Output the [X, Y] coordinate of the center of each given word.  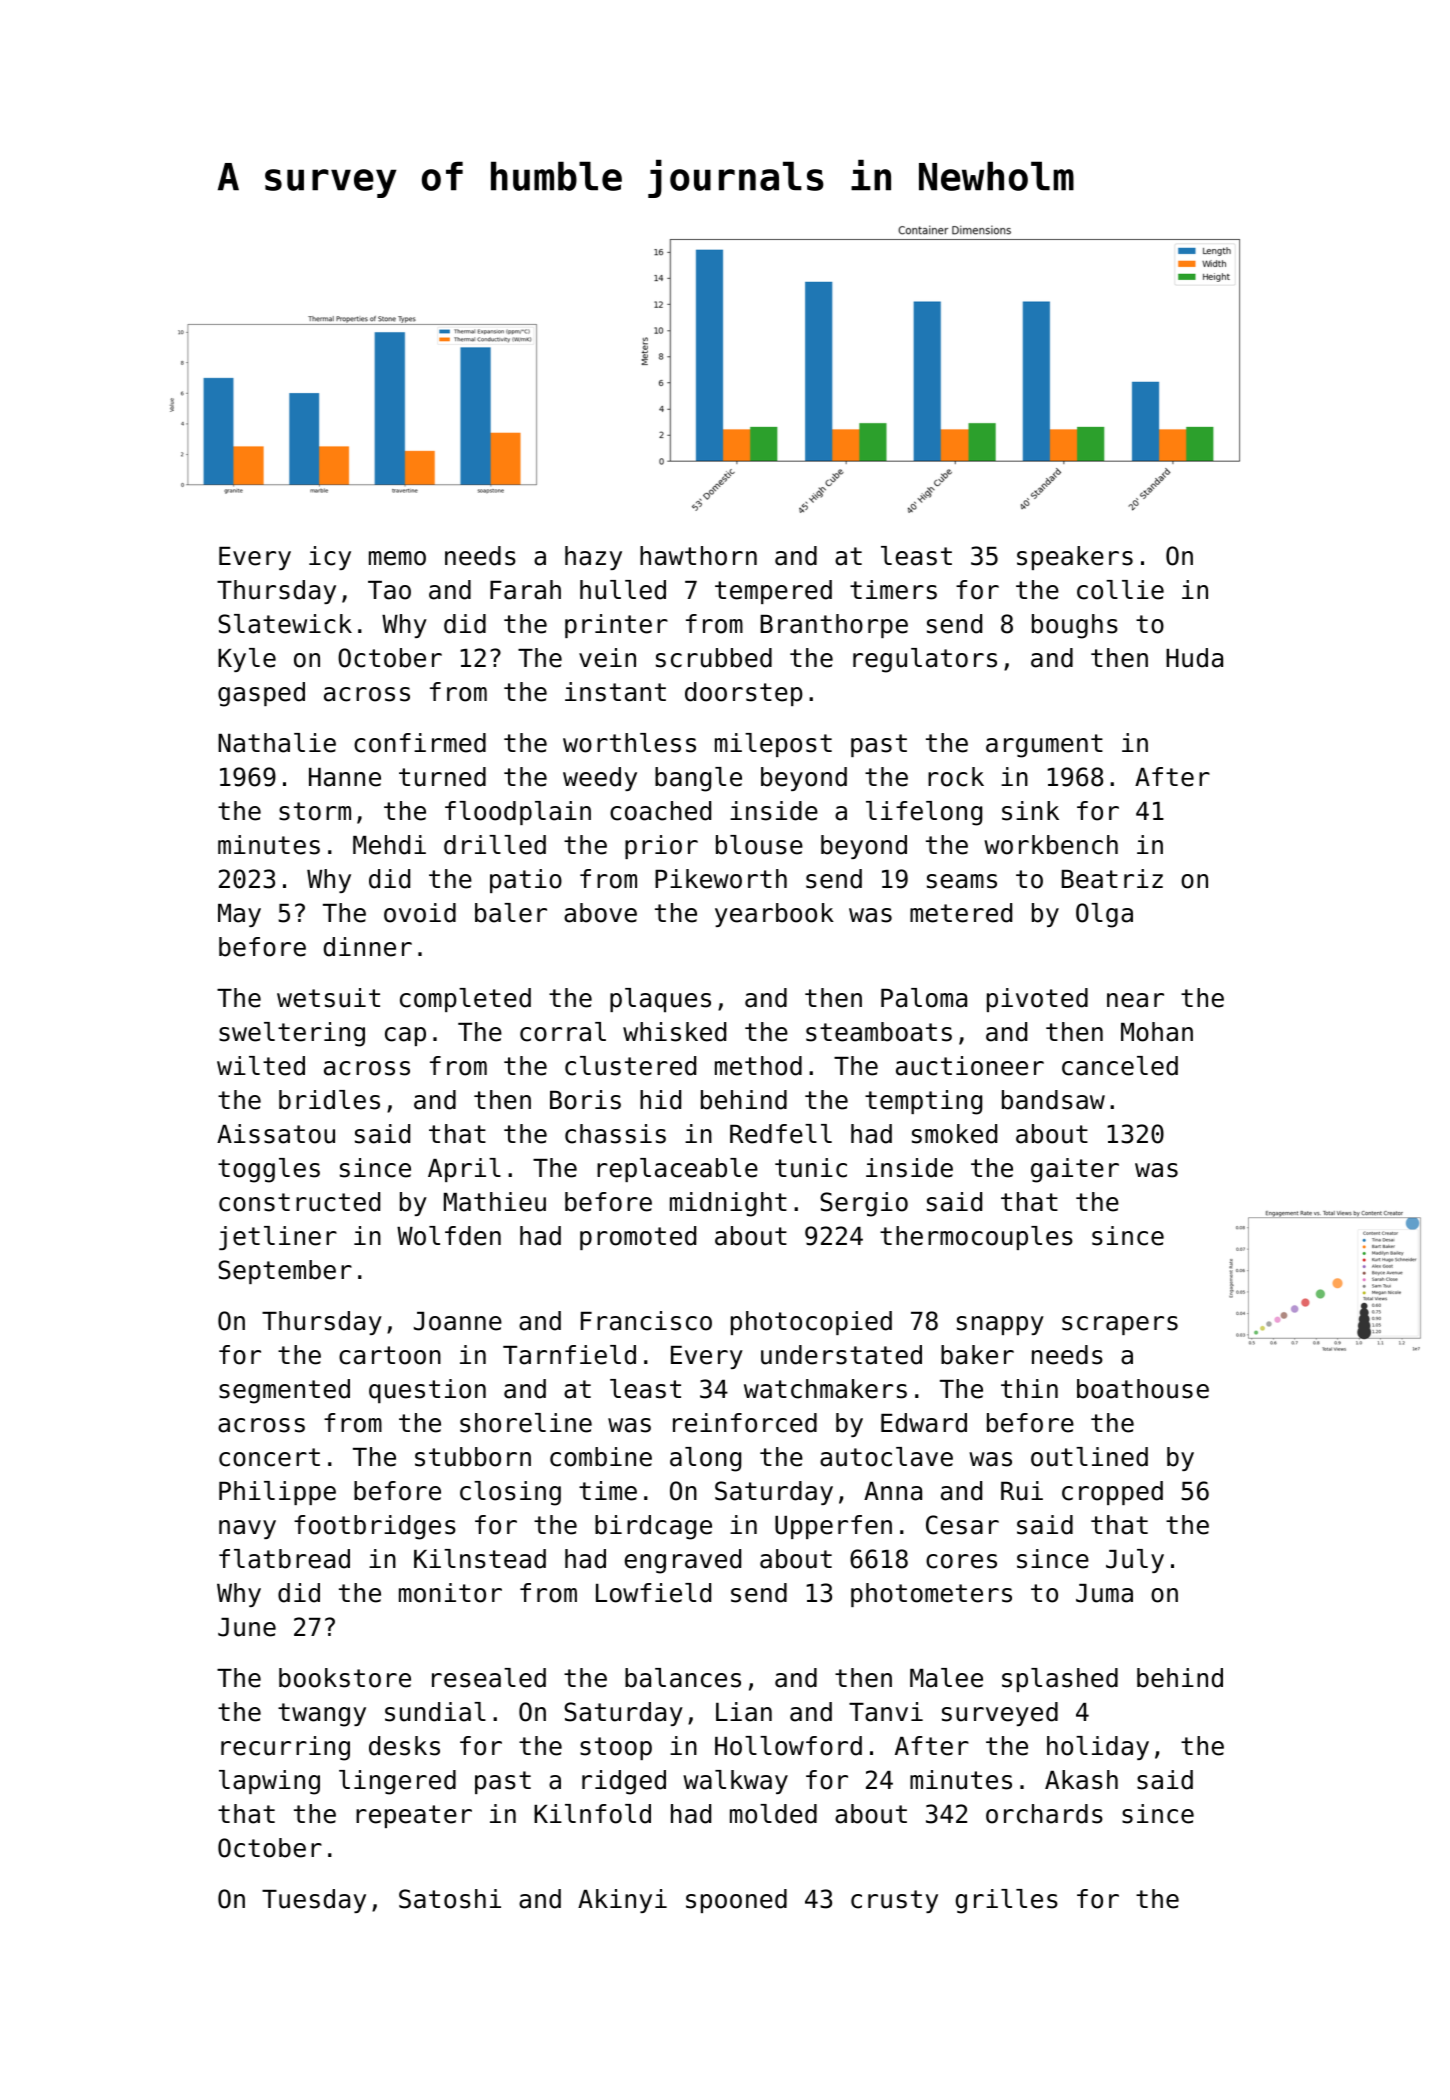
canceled [1120, 1066]
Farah [525, 590]
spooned [736, 1901]
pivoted [1037, 1000]
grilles [1007, 1901]
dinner [368, 947]
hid [660, 1100]
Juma [1104, 1593]
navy [247, 1529]
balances [683, 1678]
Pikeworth [721, 879]
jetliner [278, 1238]
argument [1044, 746]
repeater [414, 1816]
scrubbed [714, 658]
